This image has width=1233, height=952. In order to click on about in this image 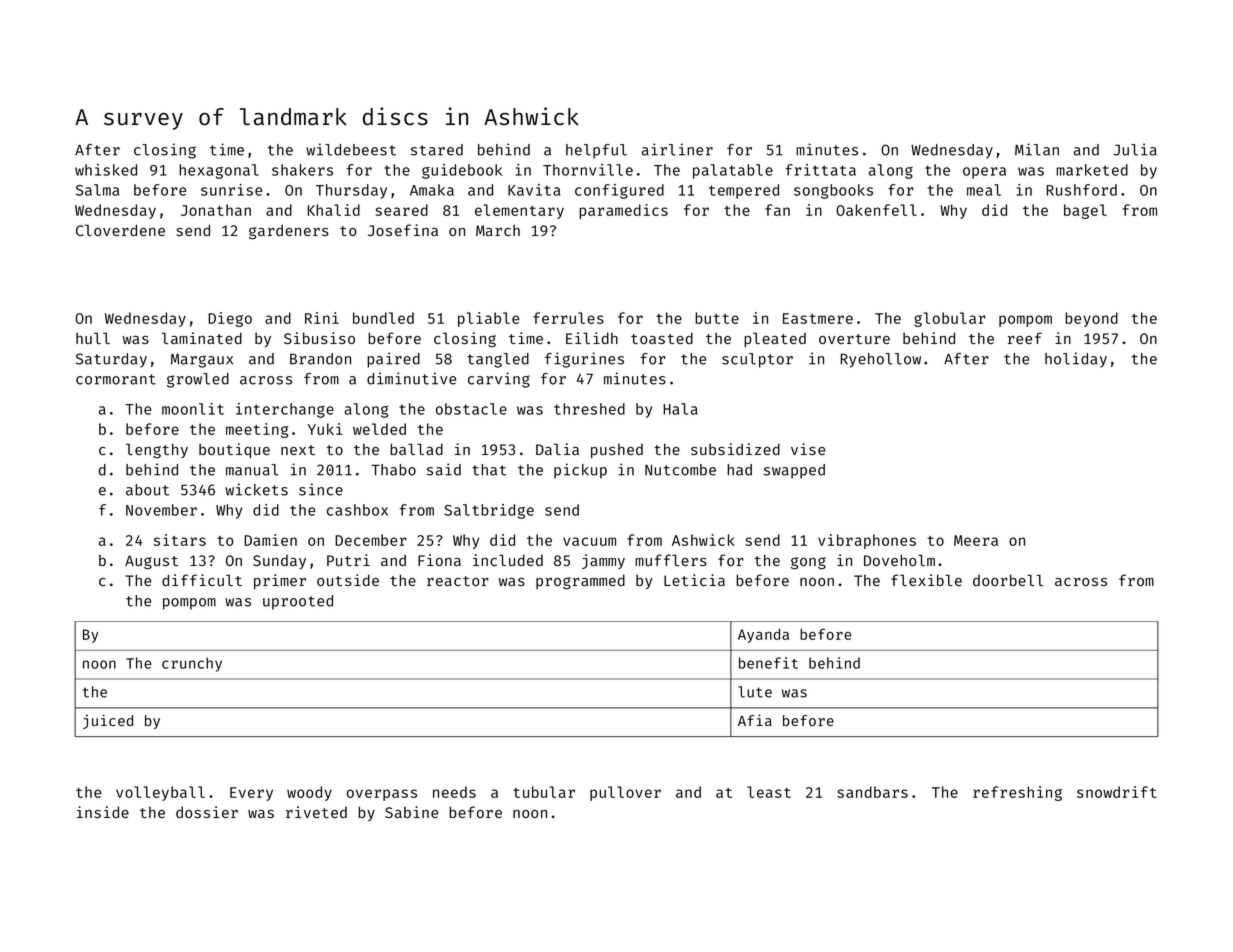, I will do `click(147, 490)`.
